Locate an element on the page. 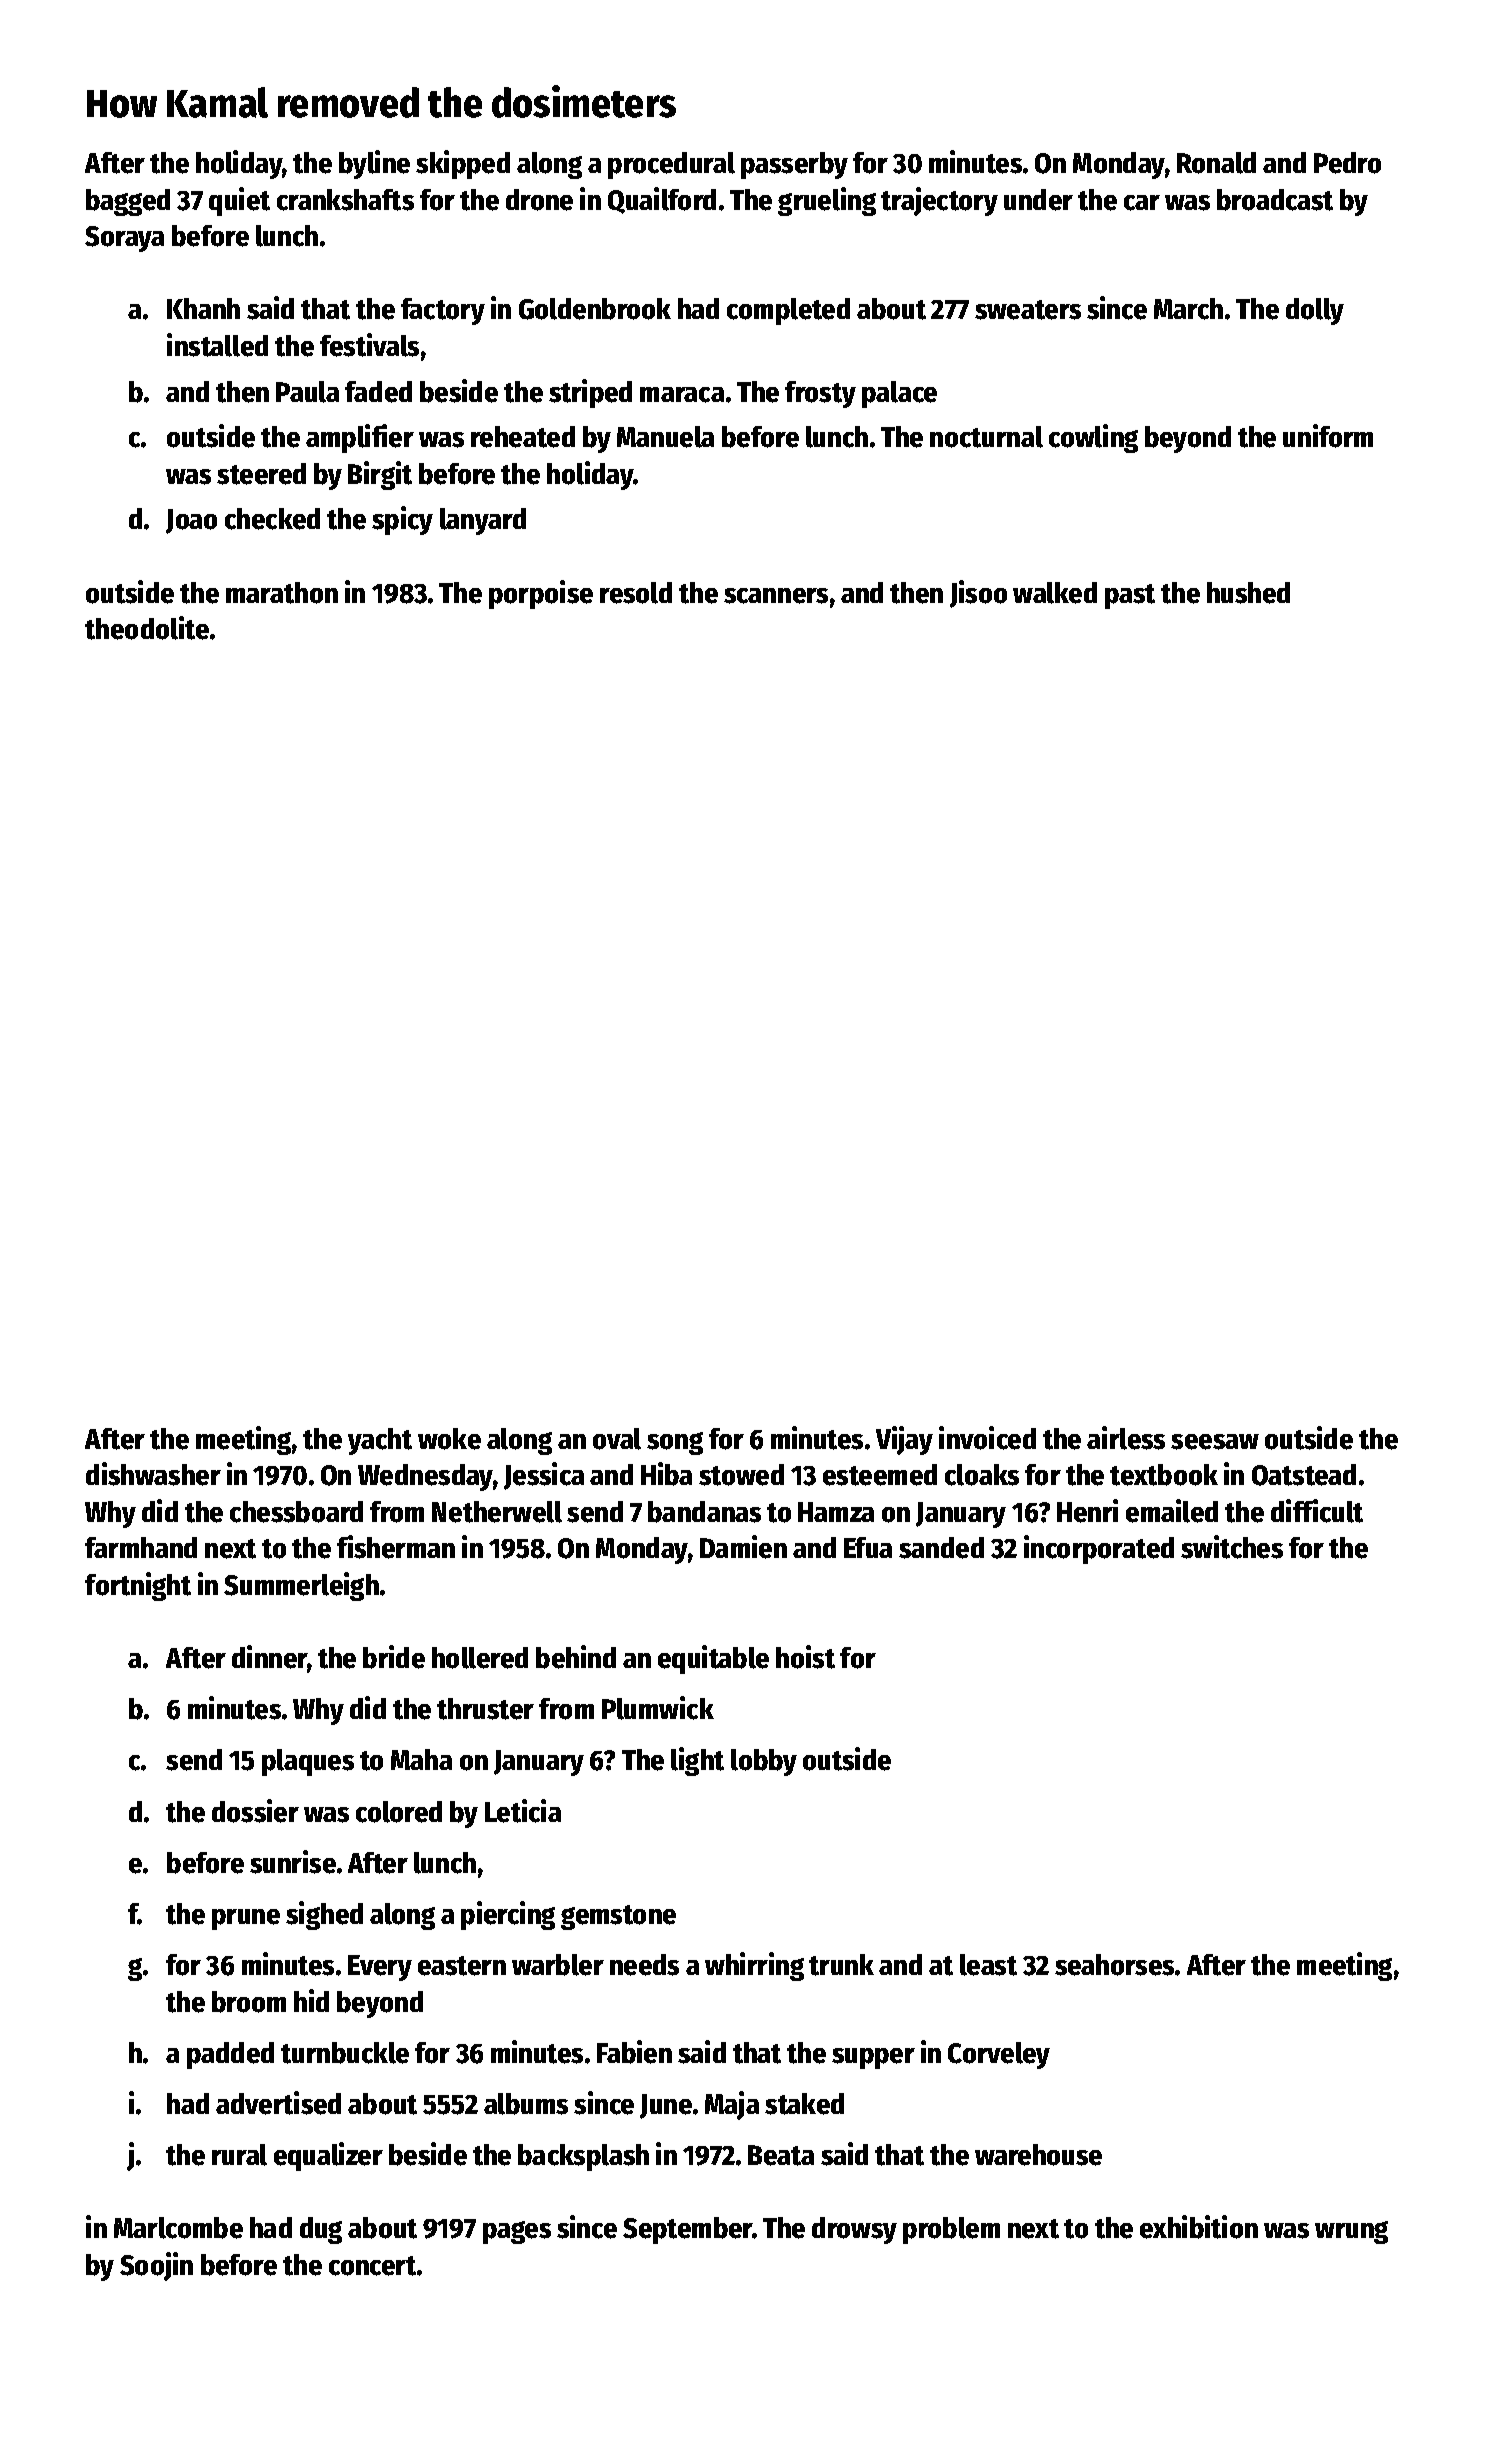  Oatstead is located at coordinates (1304, 1475).
